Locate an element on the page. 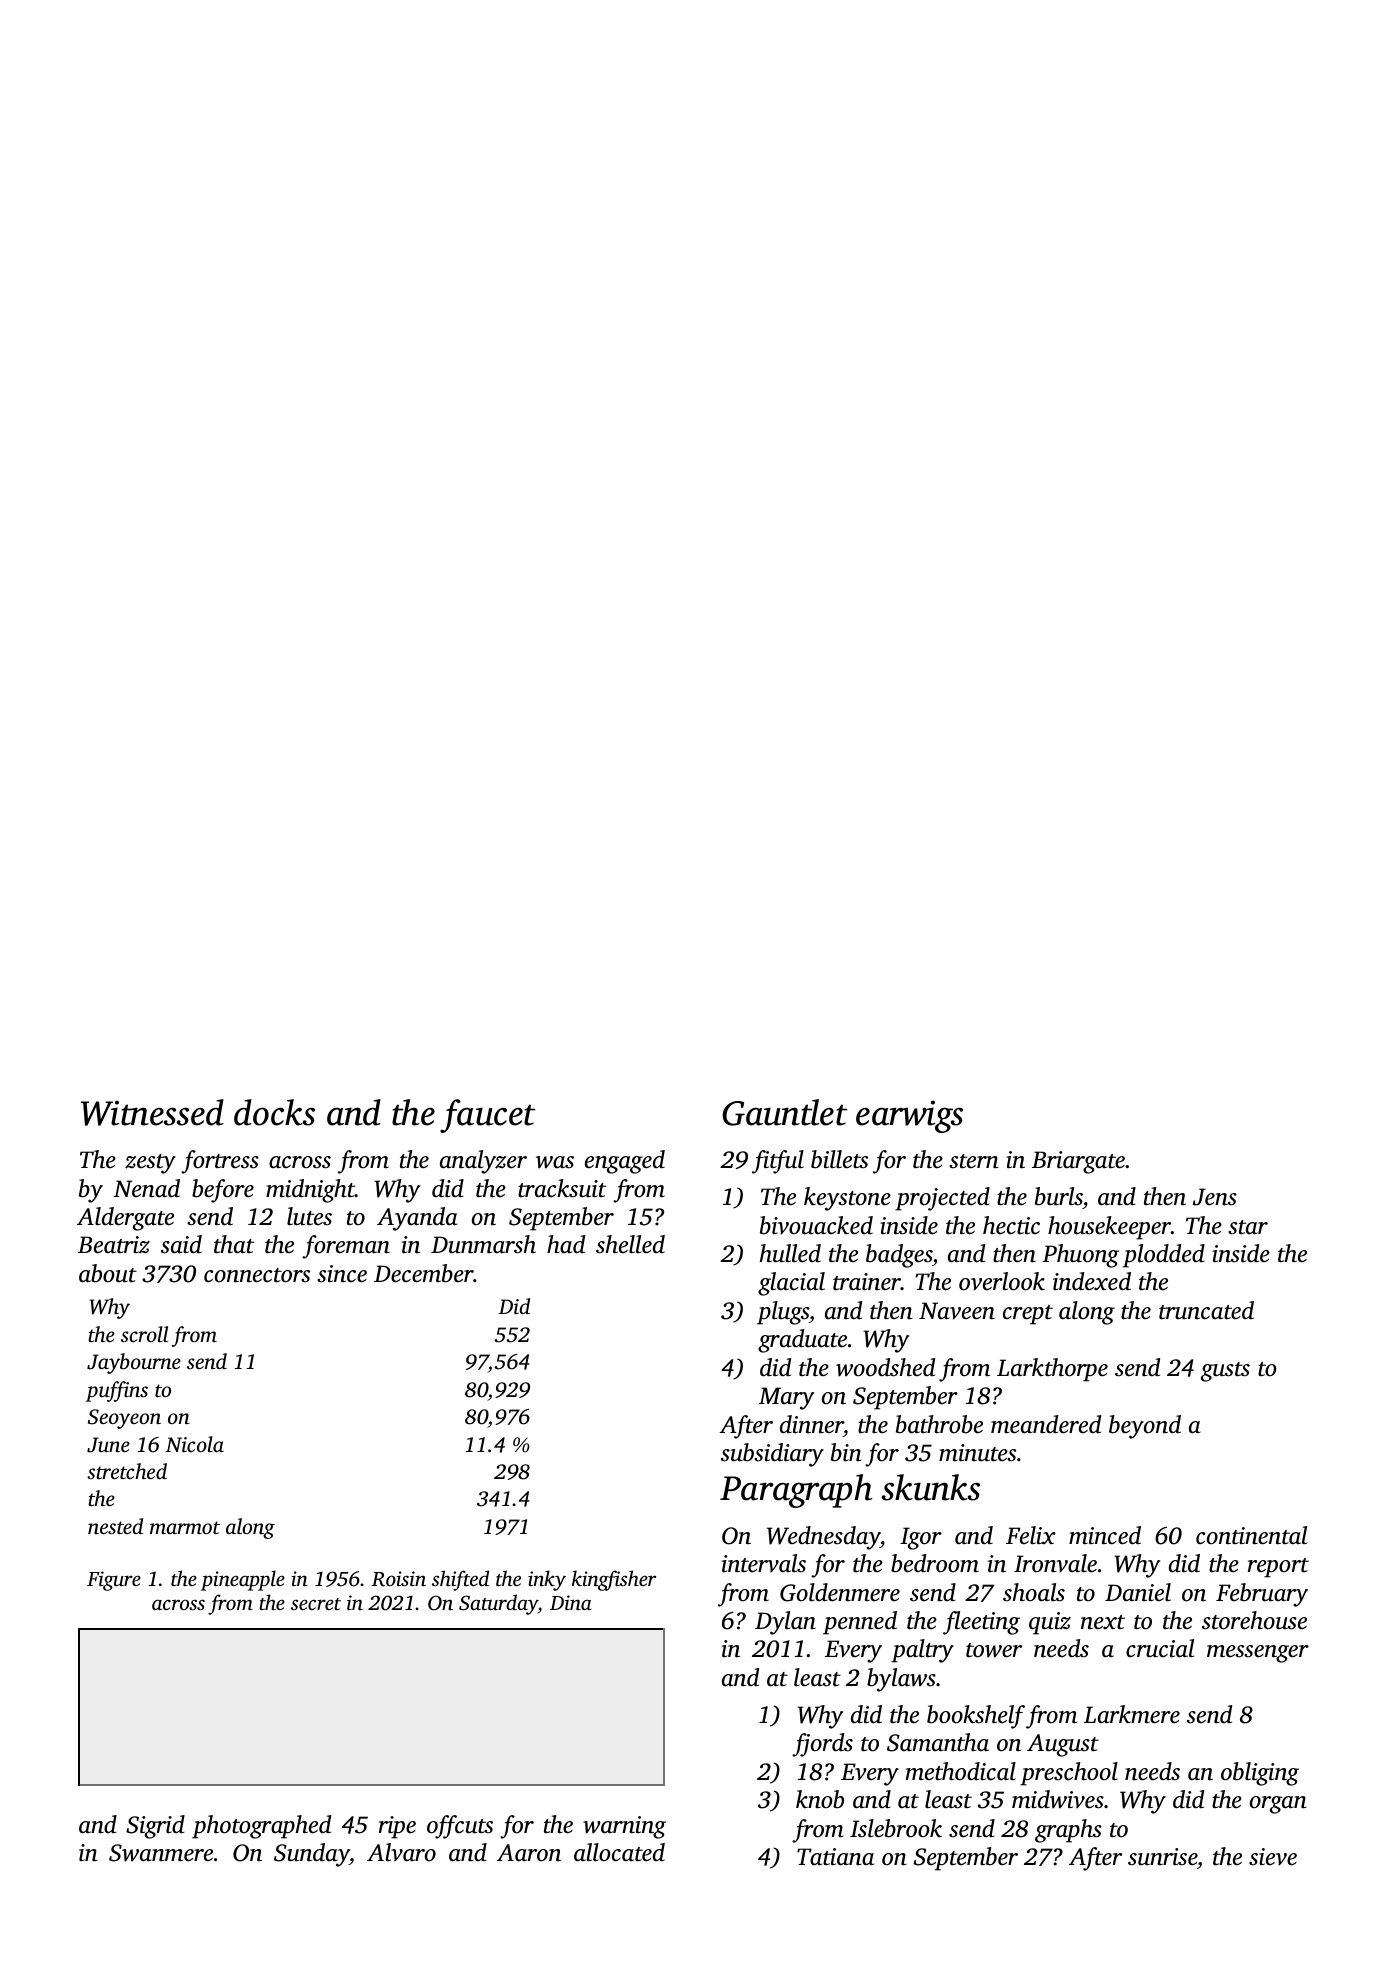 This image has width=1386, height=1969. since is located at coordinates (342, 1274).
